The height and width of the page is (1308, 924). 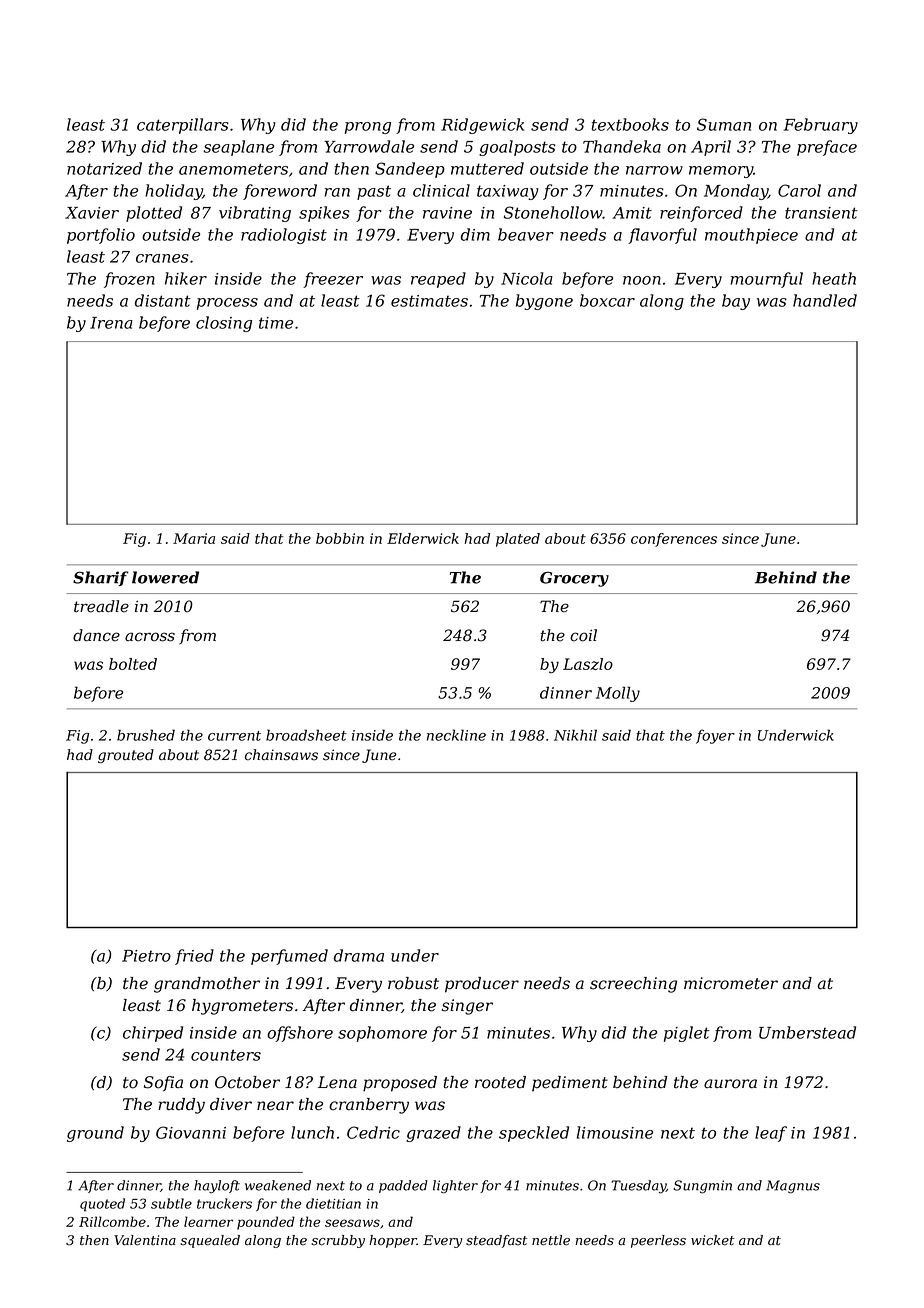 What do you see at coordinates (247, 1082) in the page?
I see `October` at bounding box center [247, 1082].
